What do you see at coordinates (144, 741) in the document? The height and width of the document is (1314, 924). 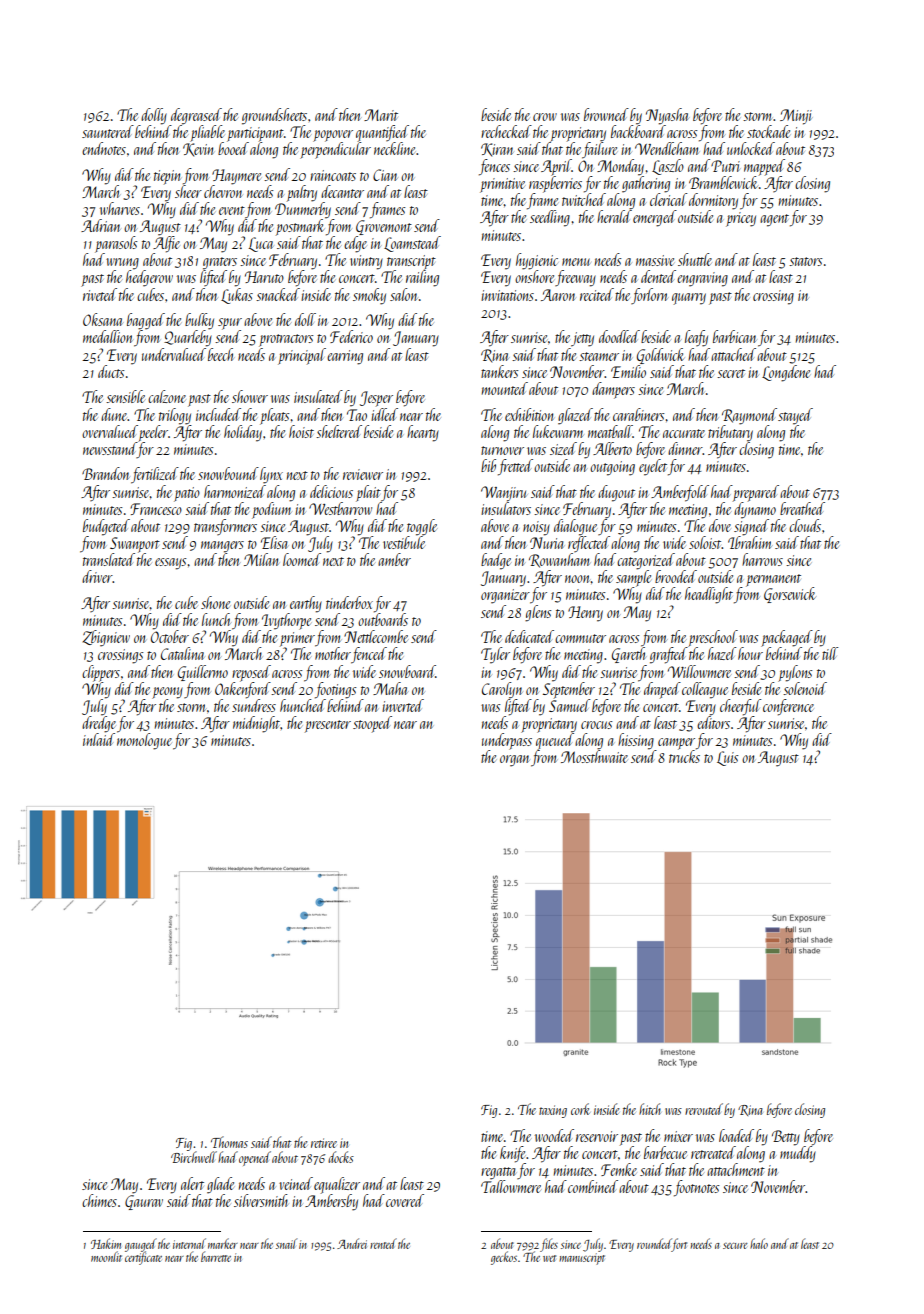 I see `monologue` at bounding box center [144, 741].
